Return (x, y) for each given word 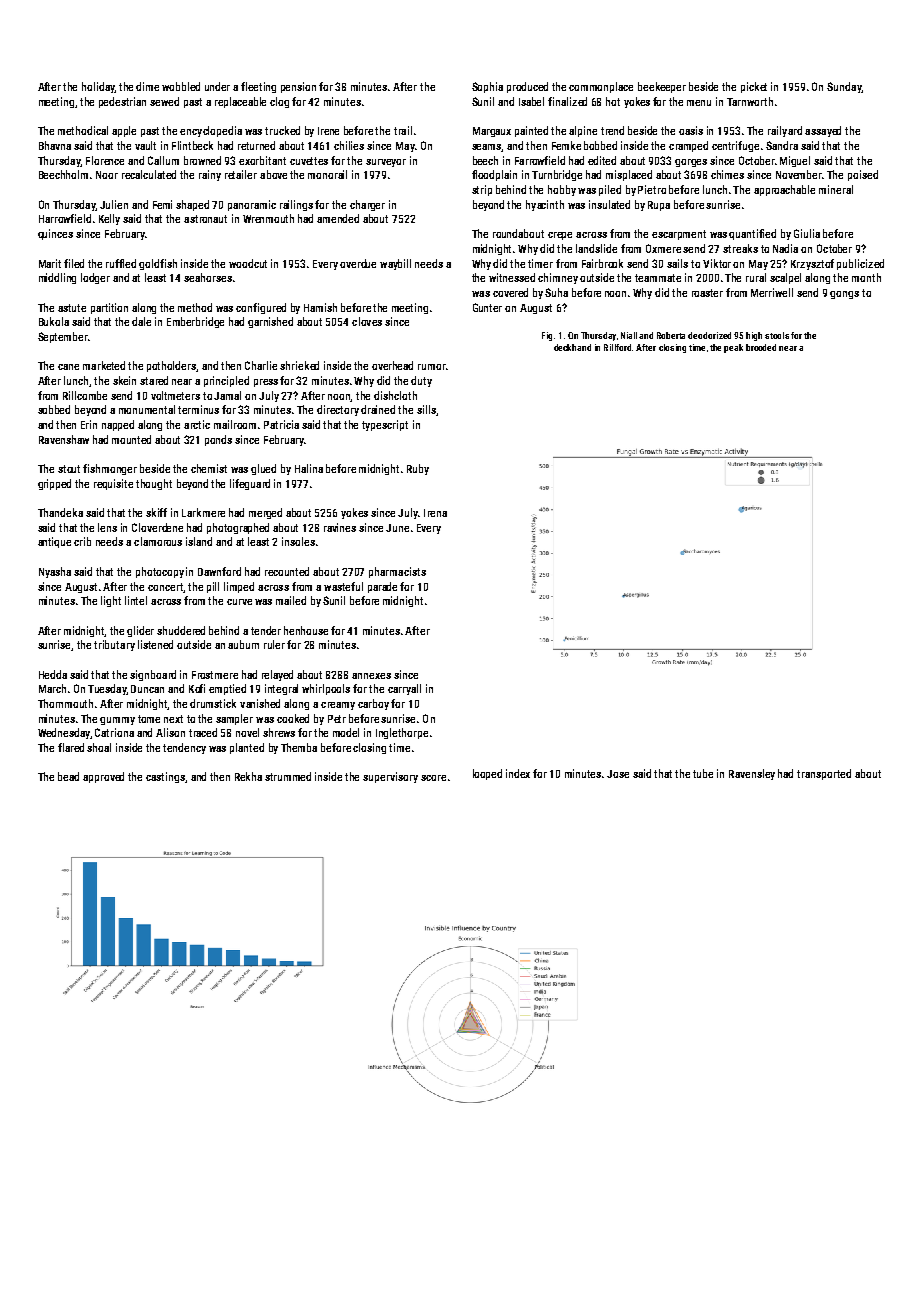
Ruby (418, 469)
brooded (761, 347)
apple (124, 131)
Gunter (487, 307)
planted (247, 748)
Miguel (795, 161)
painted (531, 131)
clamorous (158, 541)
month (866, 277)
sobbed (54, 409)
